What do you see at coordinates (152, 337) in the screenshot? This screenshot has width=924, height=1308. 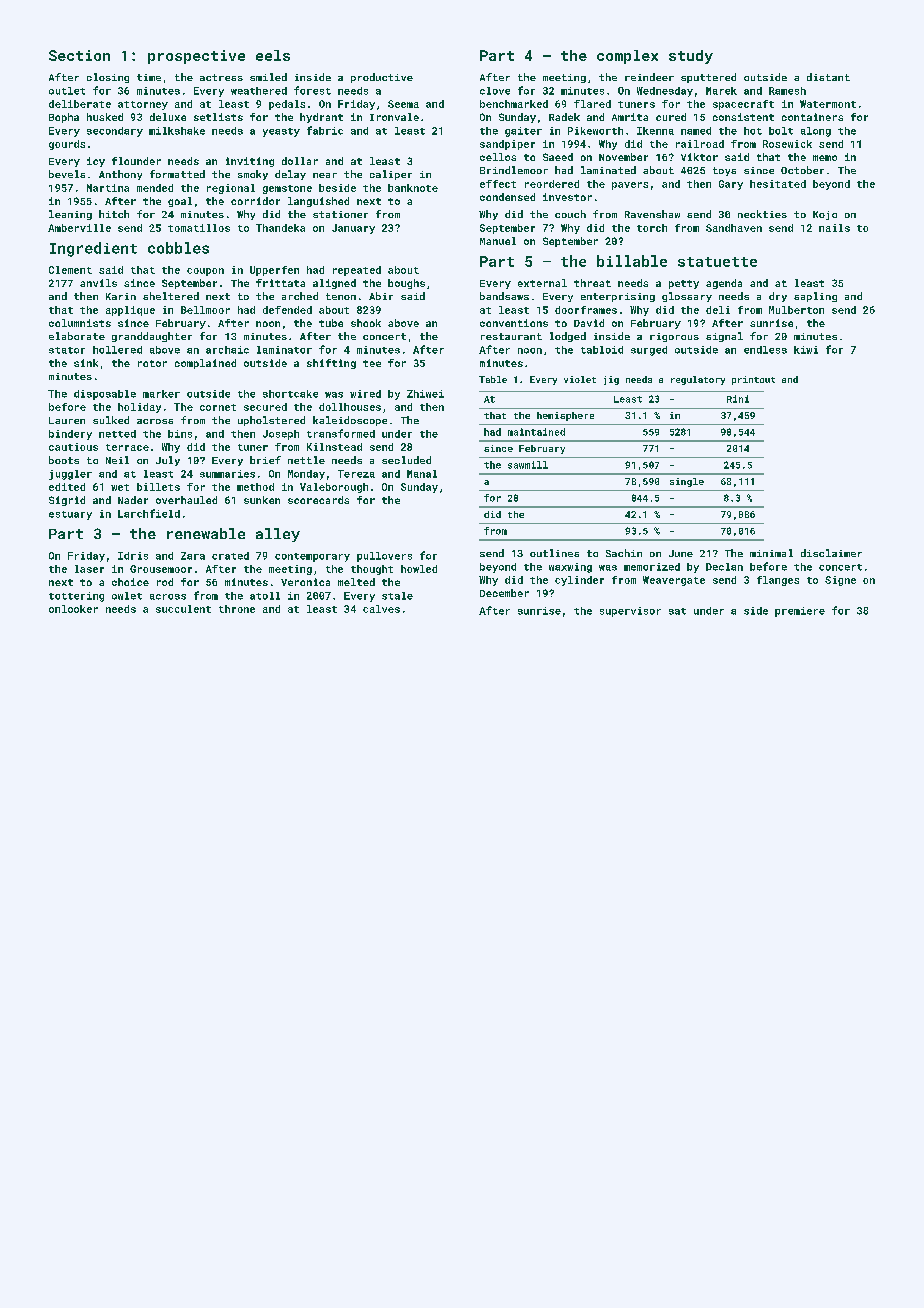 I see `granddaughter` at bounding box center [152, 337].
